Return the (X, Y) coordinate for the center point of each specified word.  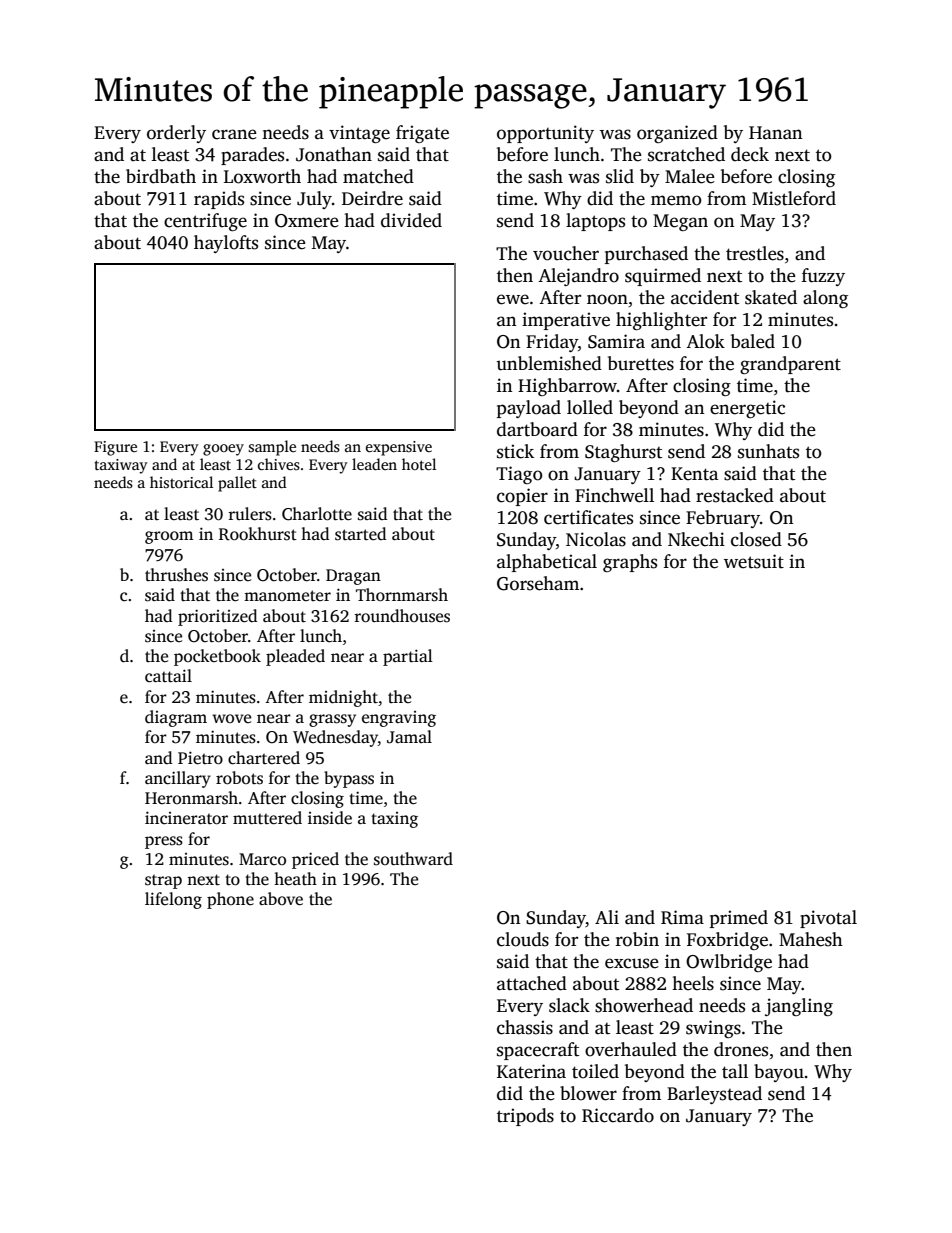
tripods (525, 1117)
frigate (422, 134)
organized (677, 134)
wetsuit (754, 561)
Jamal (409, 737)
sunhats (768, 451)
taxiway (120, 466)
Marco (262, 859)
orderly (176, 134)
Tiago (519, 475)
